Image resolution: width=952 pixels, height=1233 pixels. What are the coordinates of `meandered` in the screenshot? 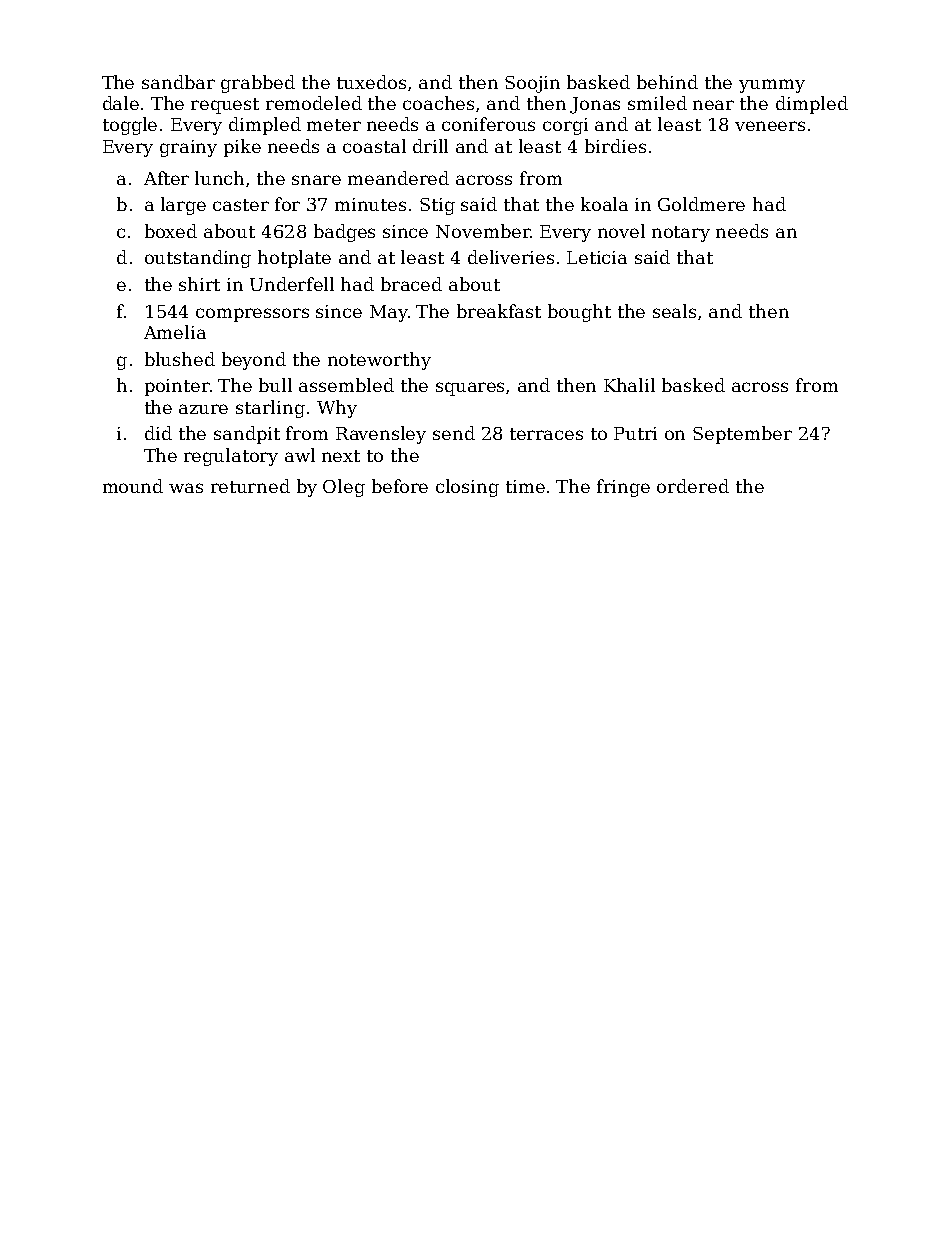 It's located at (398, 178).
